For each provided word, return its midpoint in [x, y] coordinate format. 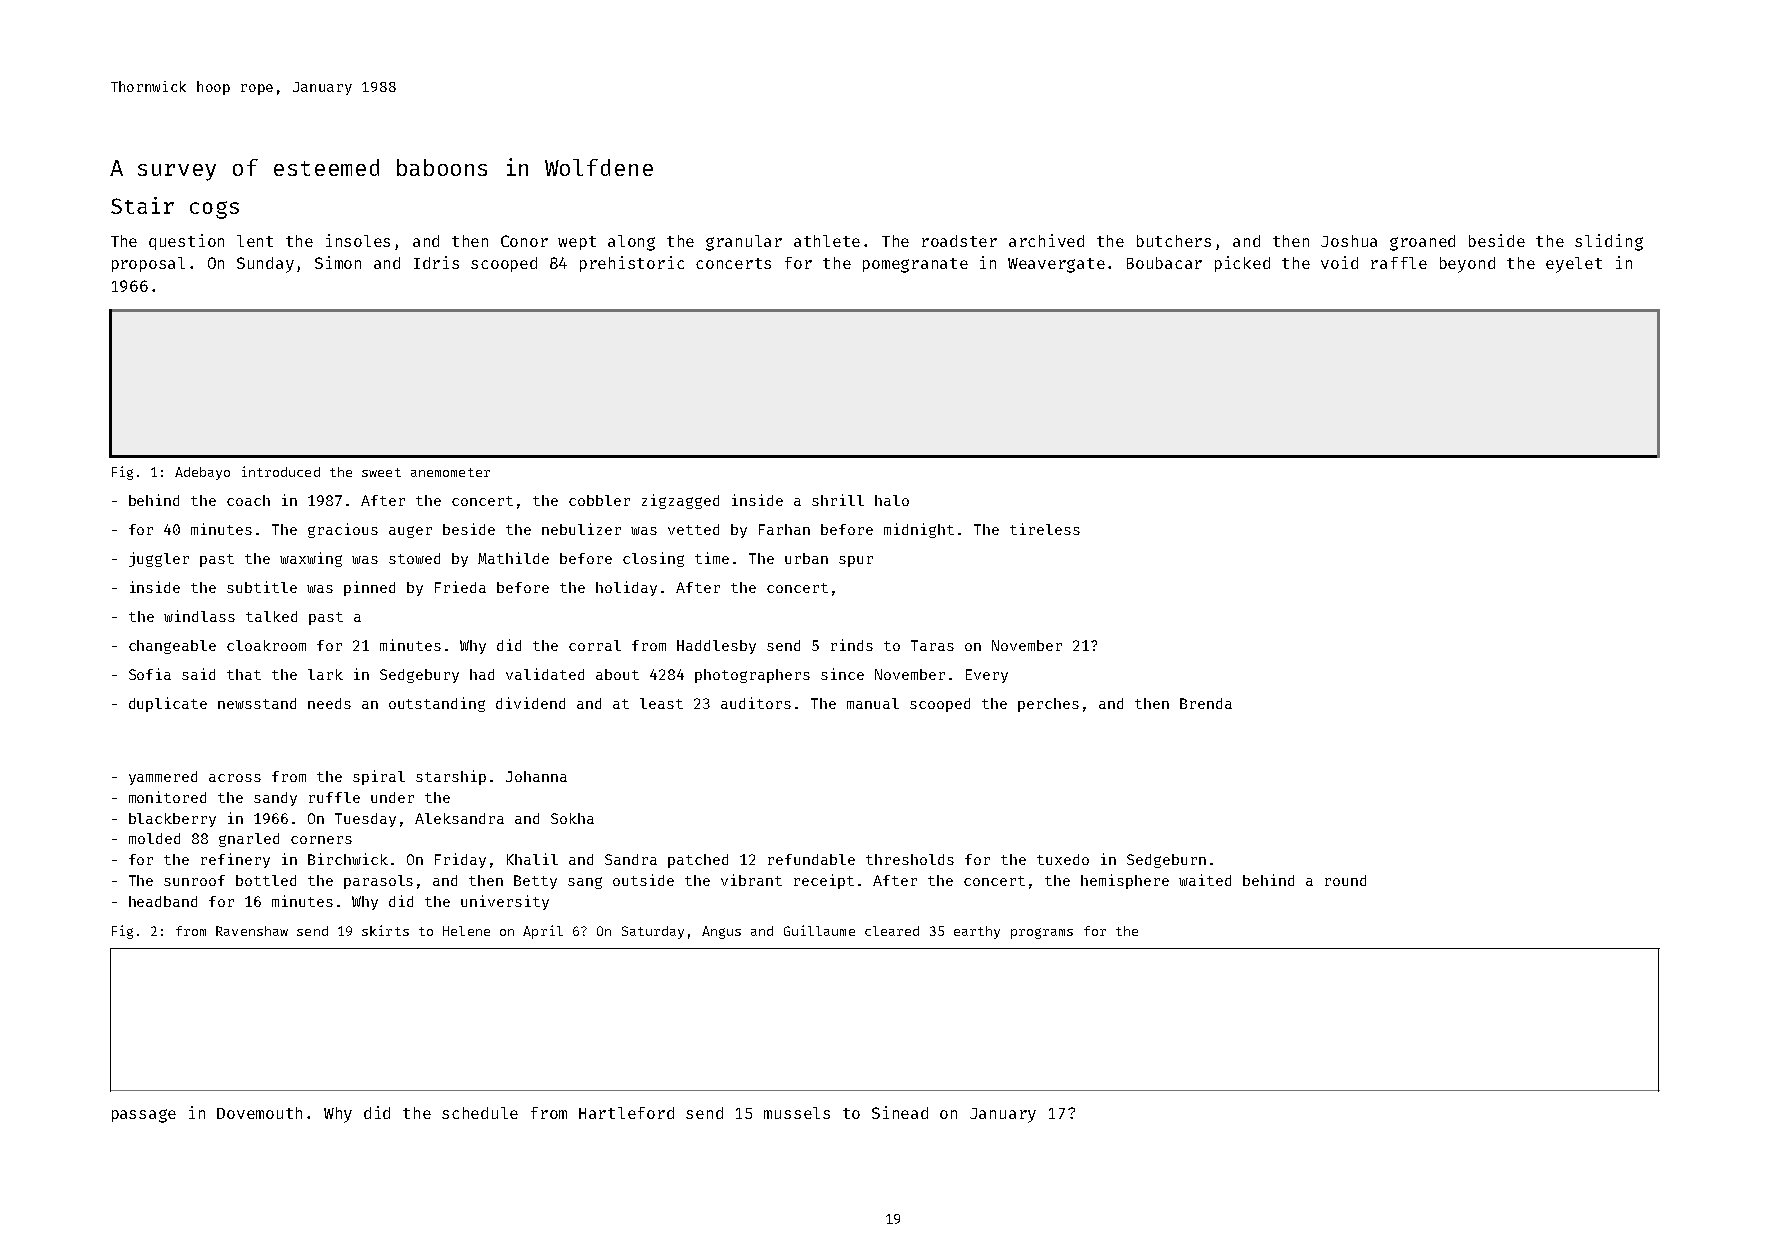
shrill [838, 500]
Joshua [1349, 241]
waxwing [311, 559]
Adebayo [202, 473]
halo [892, 500]
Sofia [150, 674]
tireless [1045, 529]
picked [1242, 264]
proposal [148, 264]
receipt [824, 881]
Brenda [1206, 703]
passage [144, 1116]
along [631, 243]
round [1345, 880]
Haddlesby [716, 647]
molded [154, 838]
